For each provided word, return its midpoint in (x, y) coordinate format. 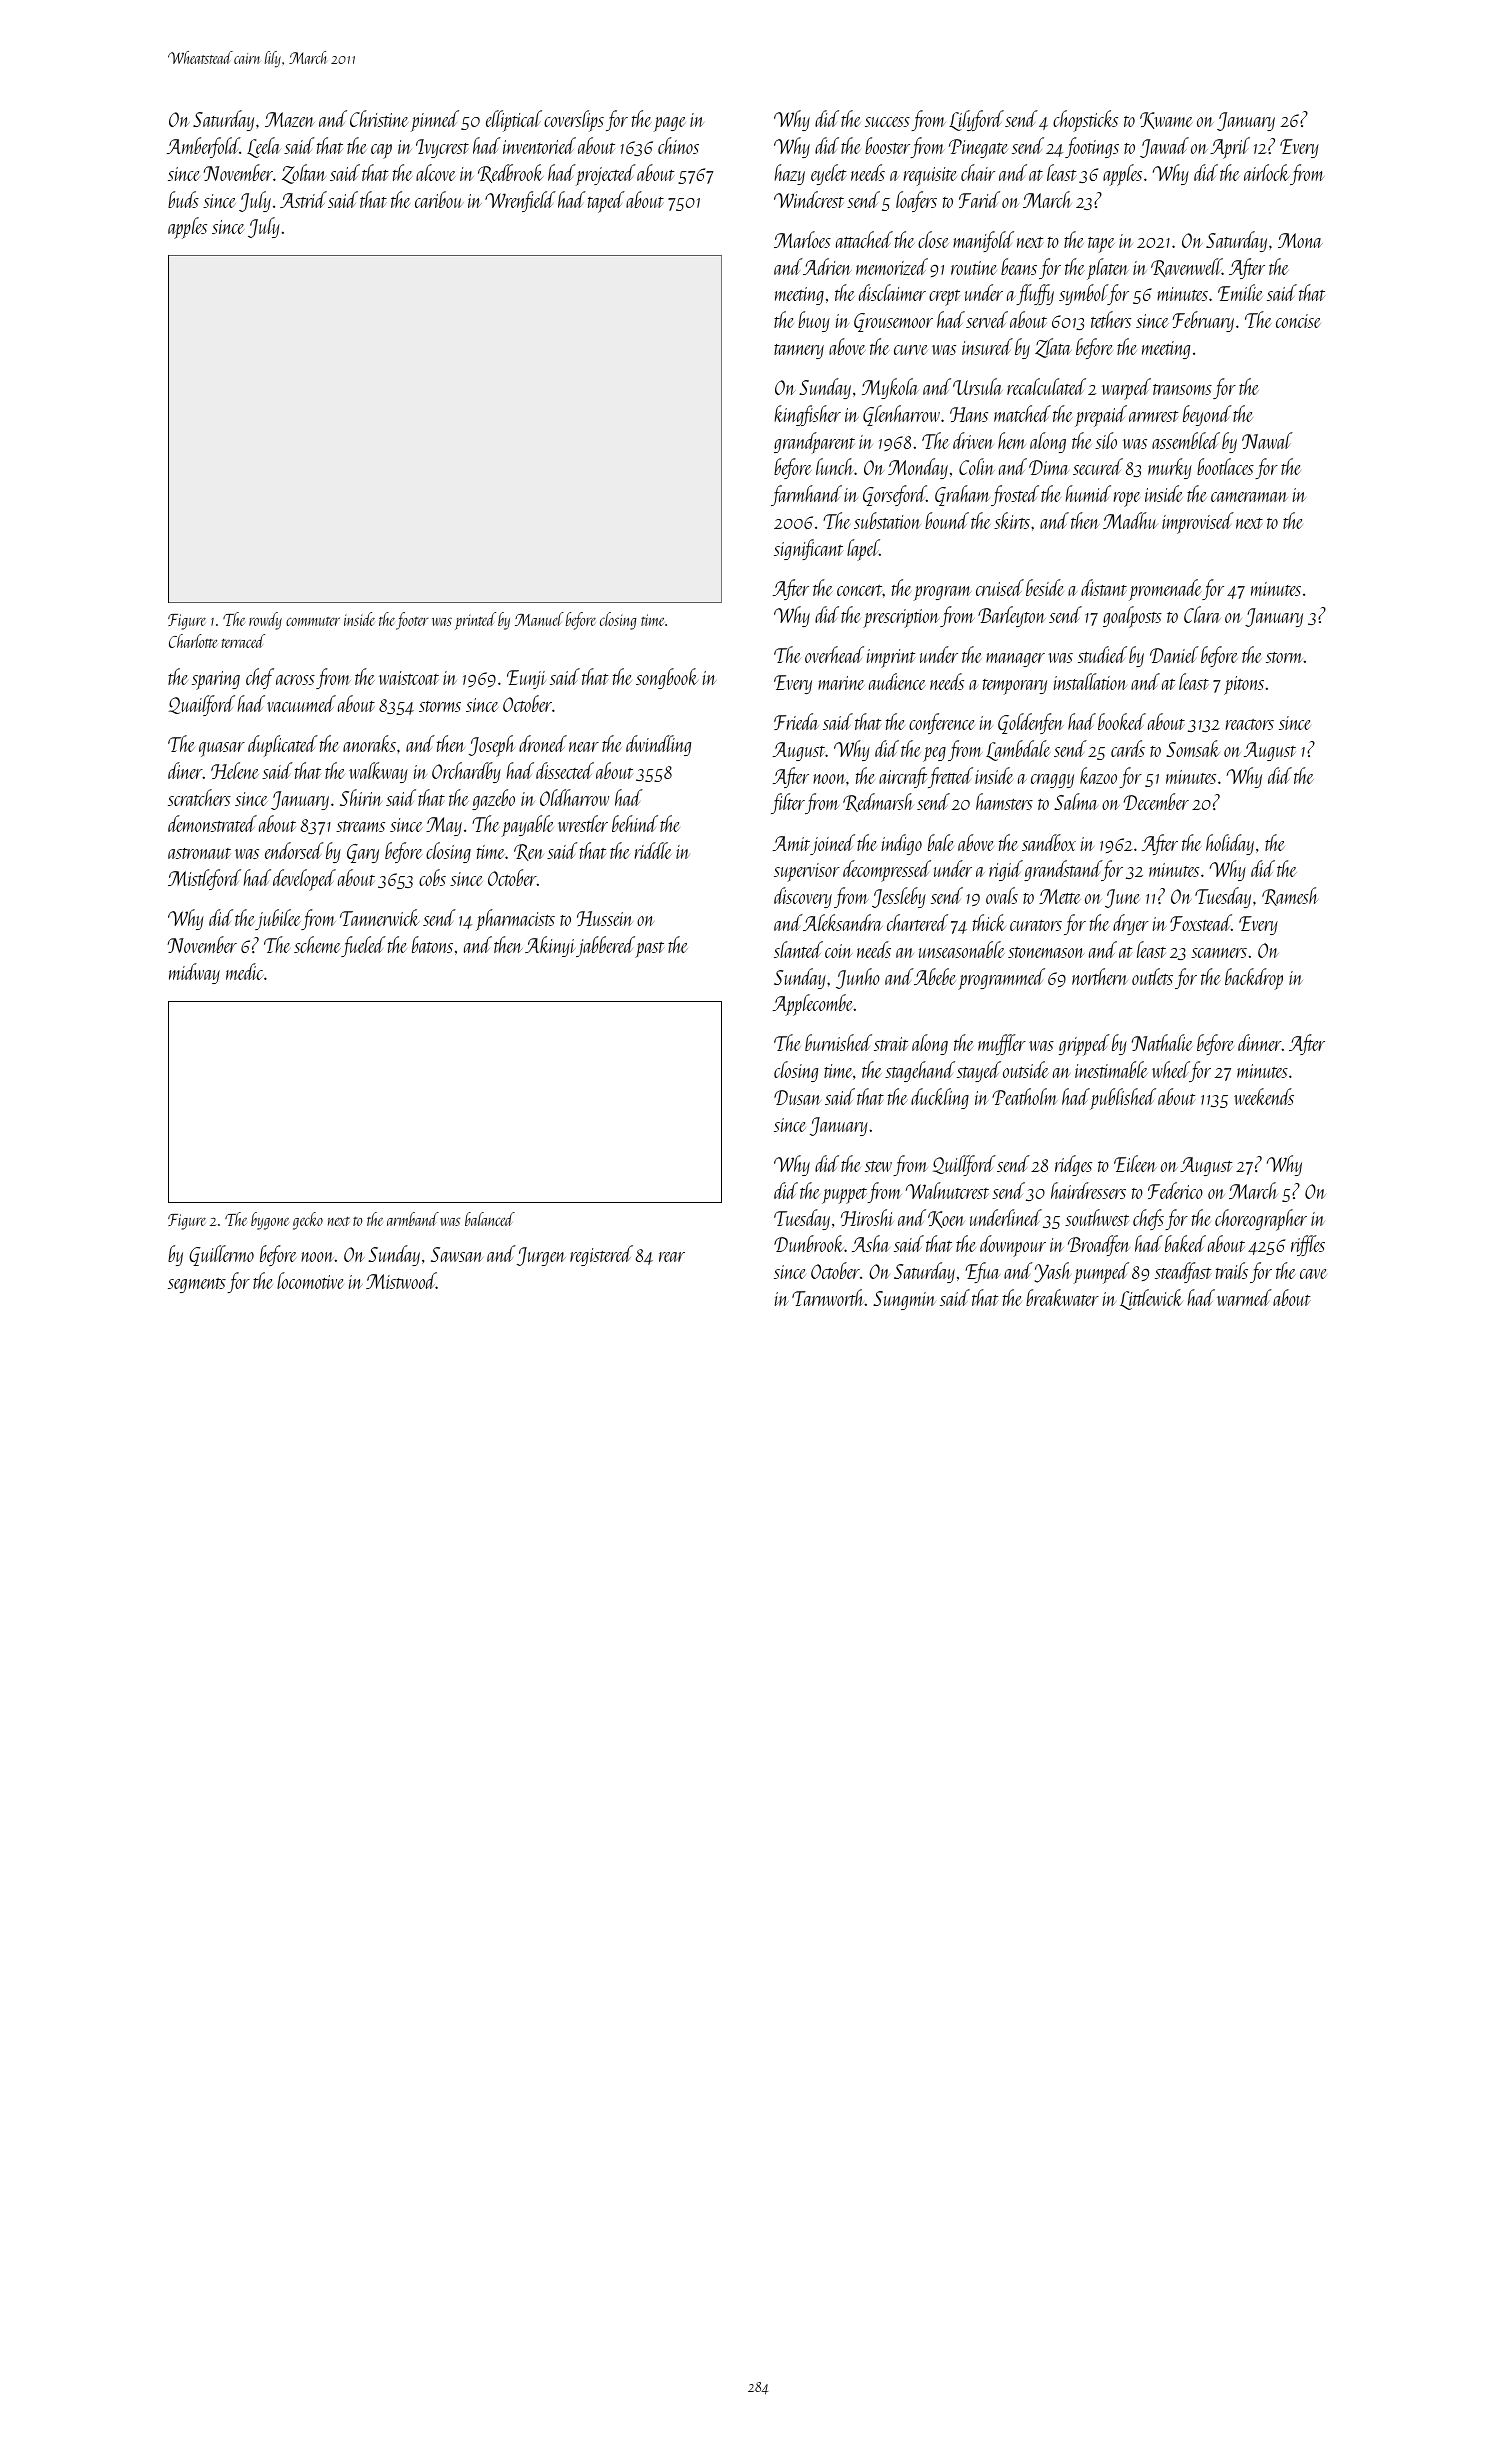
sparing (216, 680)
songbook (667, 678)
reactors (1250, 724)
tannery (799, 351)
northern (1100, 976)
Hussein (605, 918)
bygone (270, 1221)
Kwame (1166, 120)
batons (432, 944)
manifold (983, 241)
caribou (439, 199)
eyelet (829, 174)
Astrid (303, 199)
